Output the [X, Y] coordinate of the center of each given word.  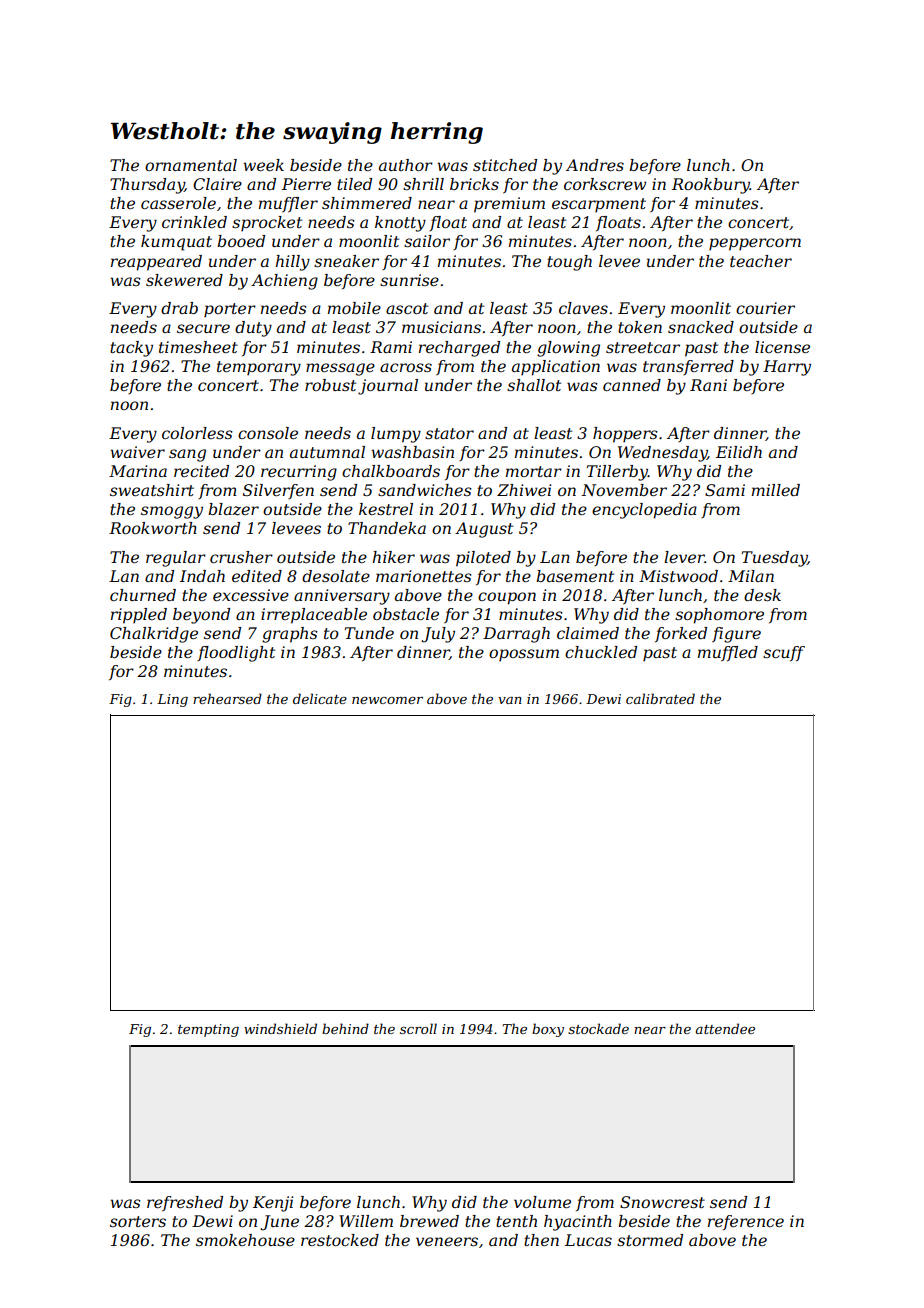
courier [765, 308]
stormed [650, 1240]
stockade [598, 1028]
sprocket [267, 224]
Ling [172, 700]
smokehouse [245, 1240]
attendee [725, 1028]
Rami [391, 347]
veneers [447, 1241]
